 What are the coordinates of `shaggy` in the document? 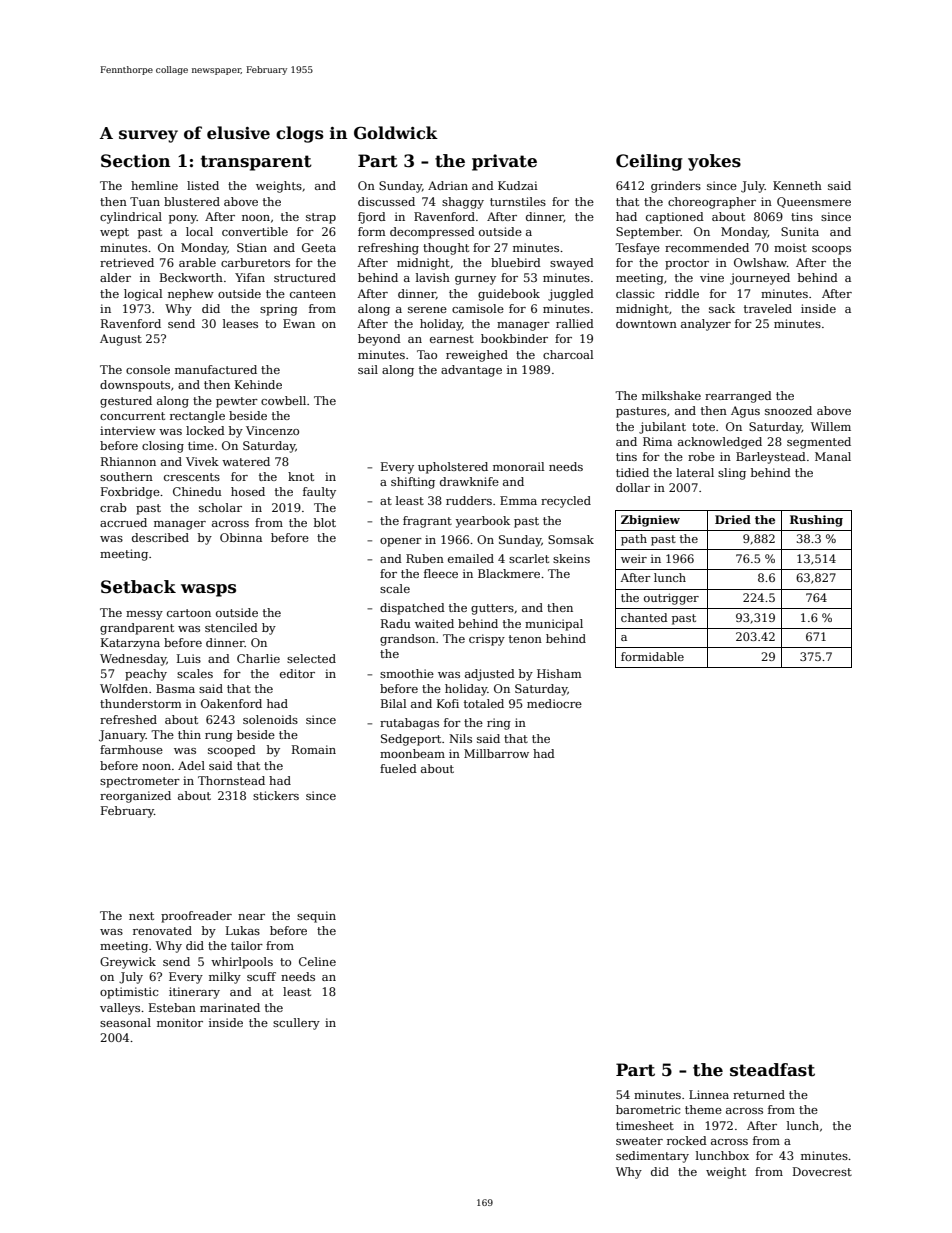 It's located at (463, 203).
